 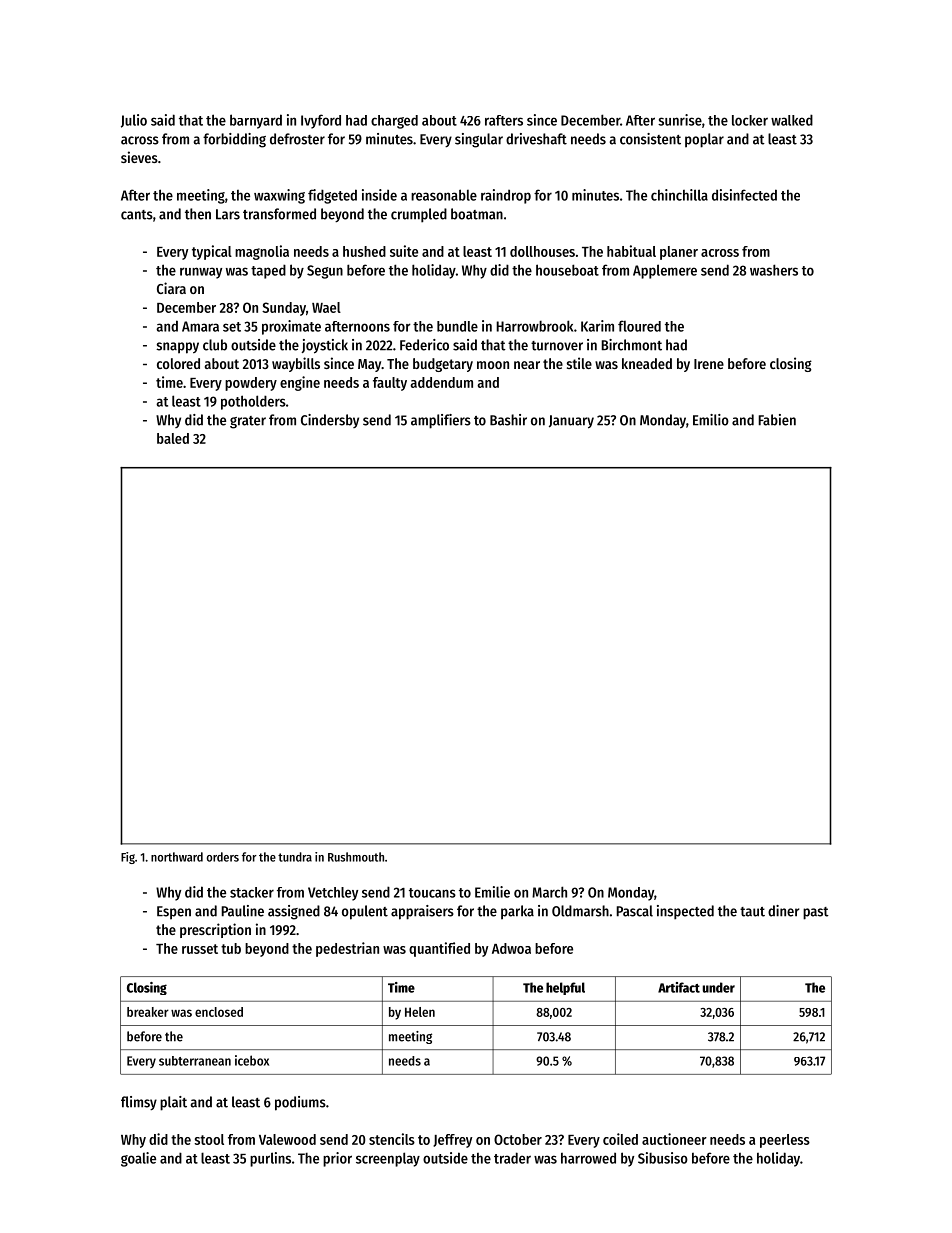 What do you see at coordinates (356, 857) in the screenshot?
I see `Rushmouth` at bounding box center [356, 857].
